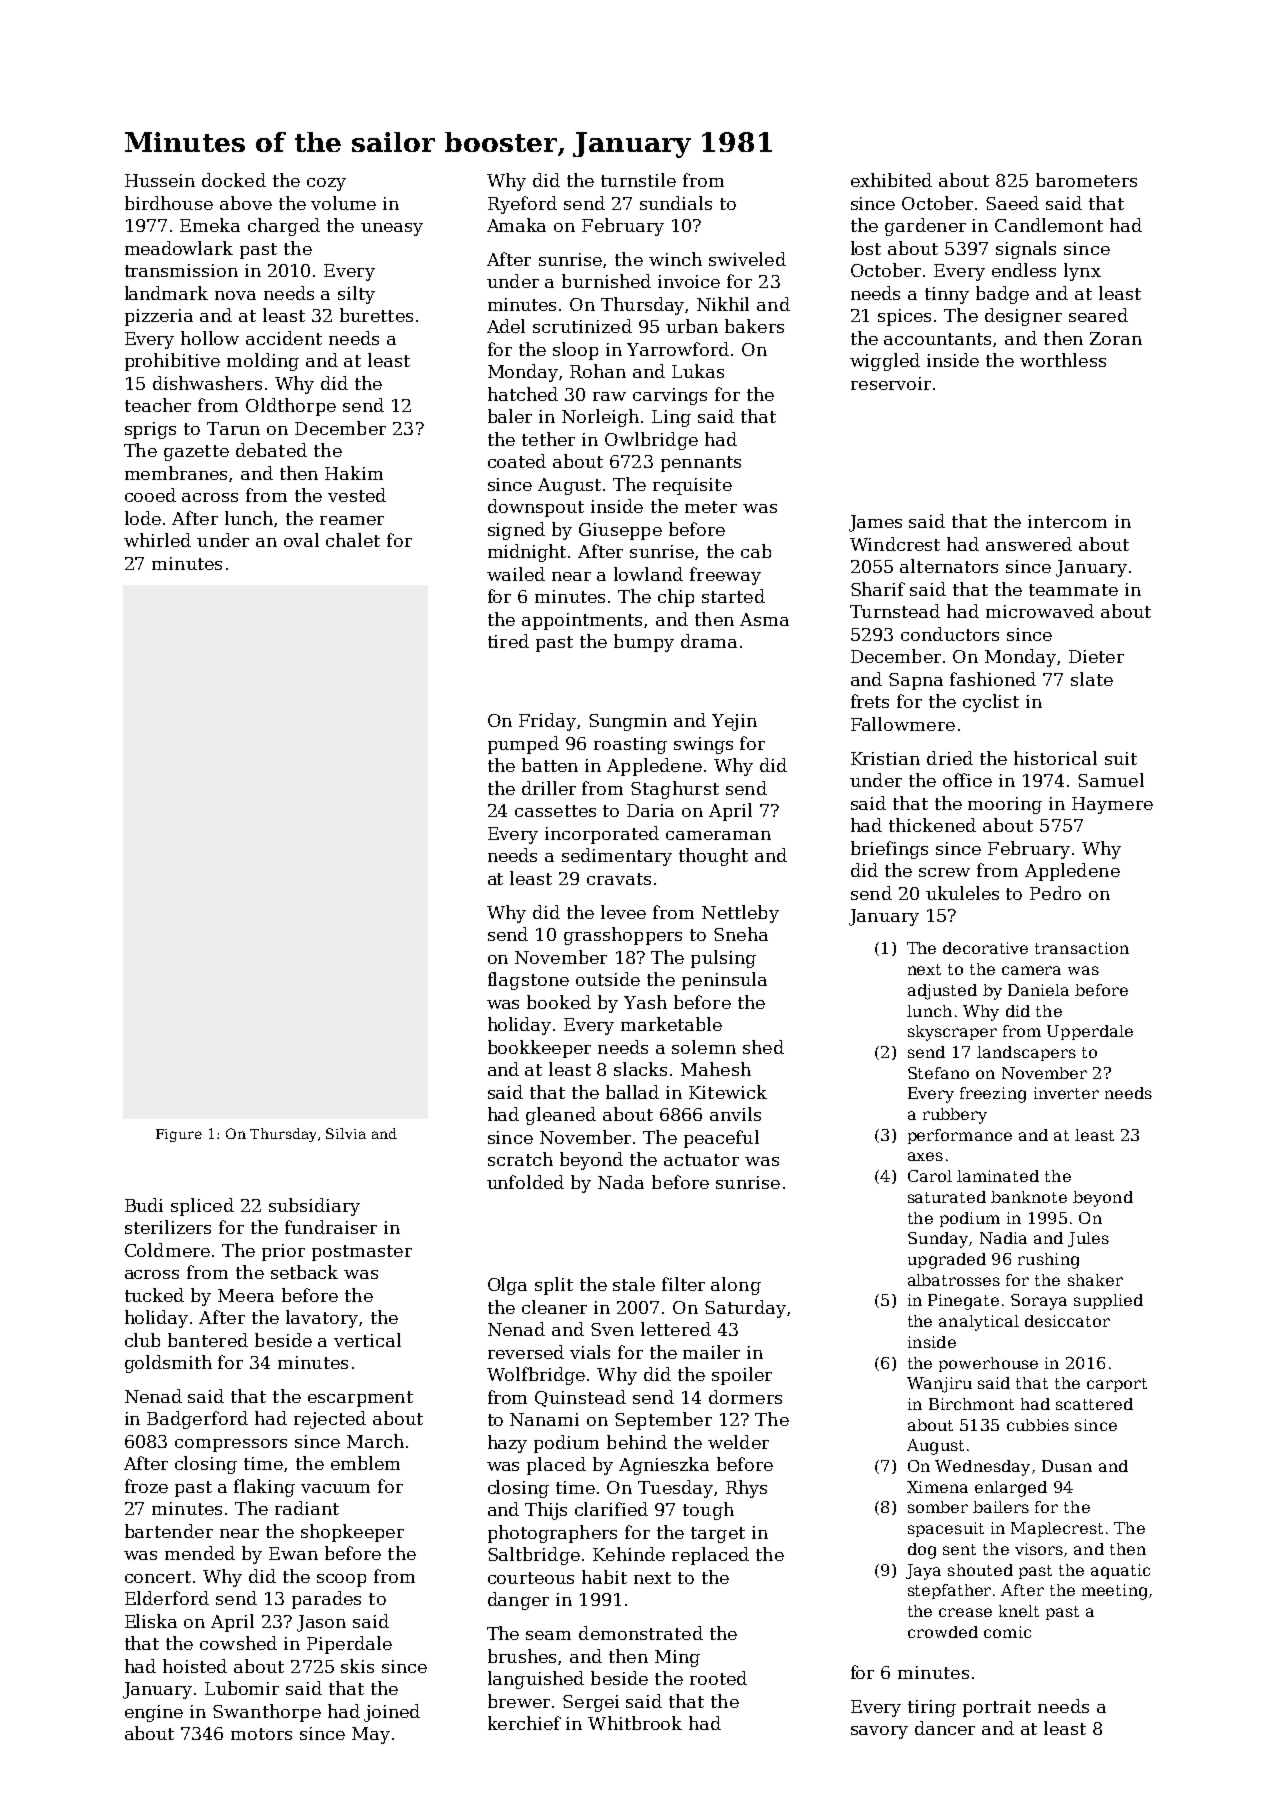 The image size is (1278, 1808). What do you see at coordinates (1114, 1592) in the page?
I see `meeting` at bounding box center [1114, 1592].
